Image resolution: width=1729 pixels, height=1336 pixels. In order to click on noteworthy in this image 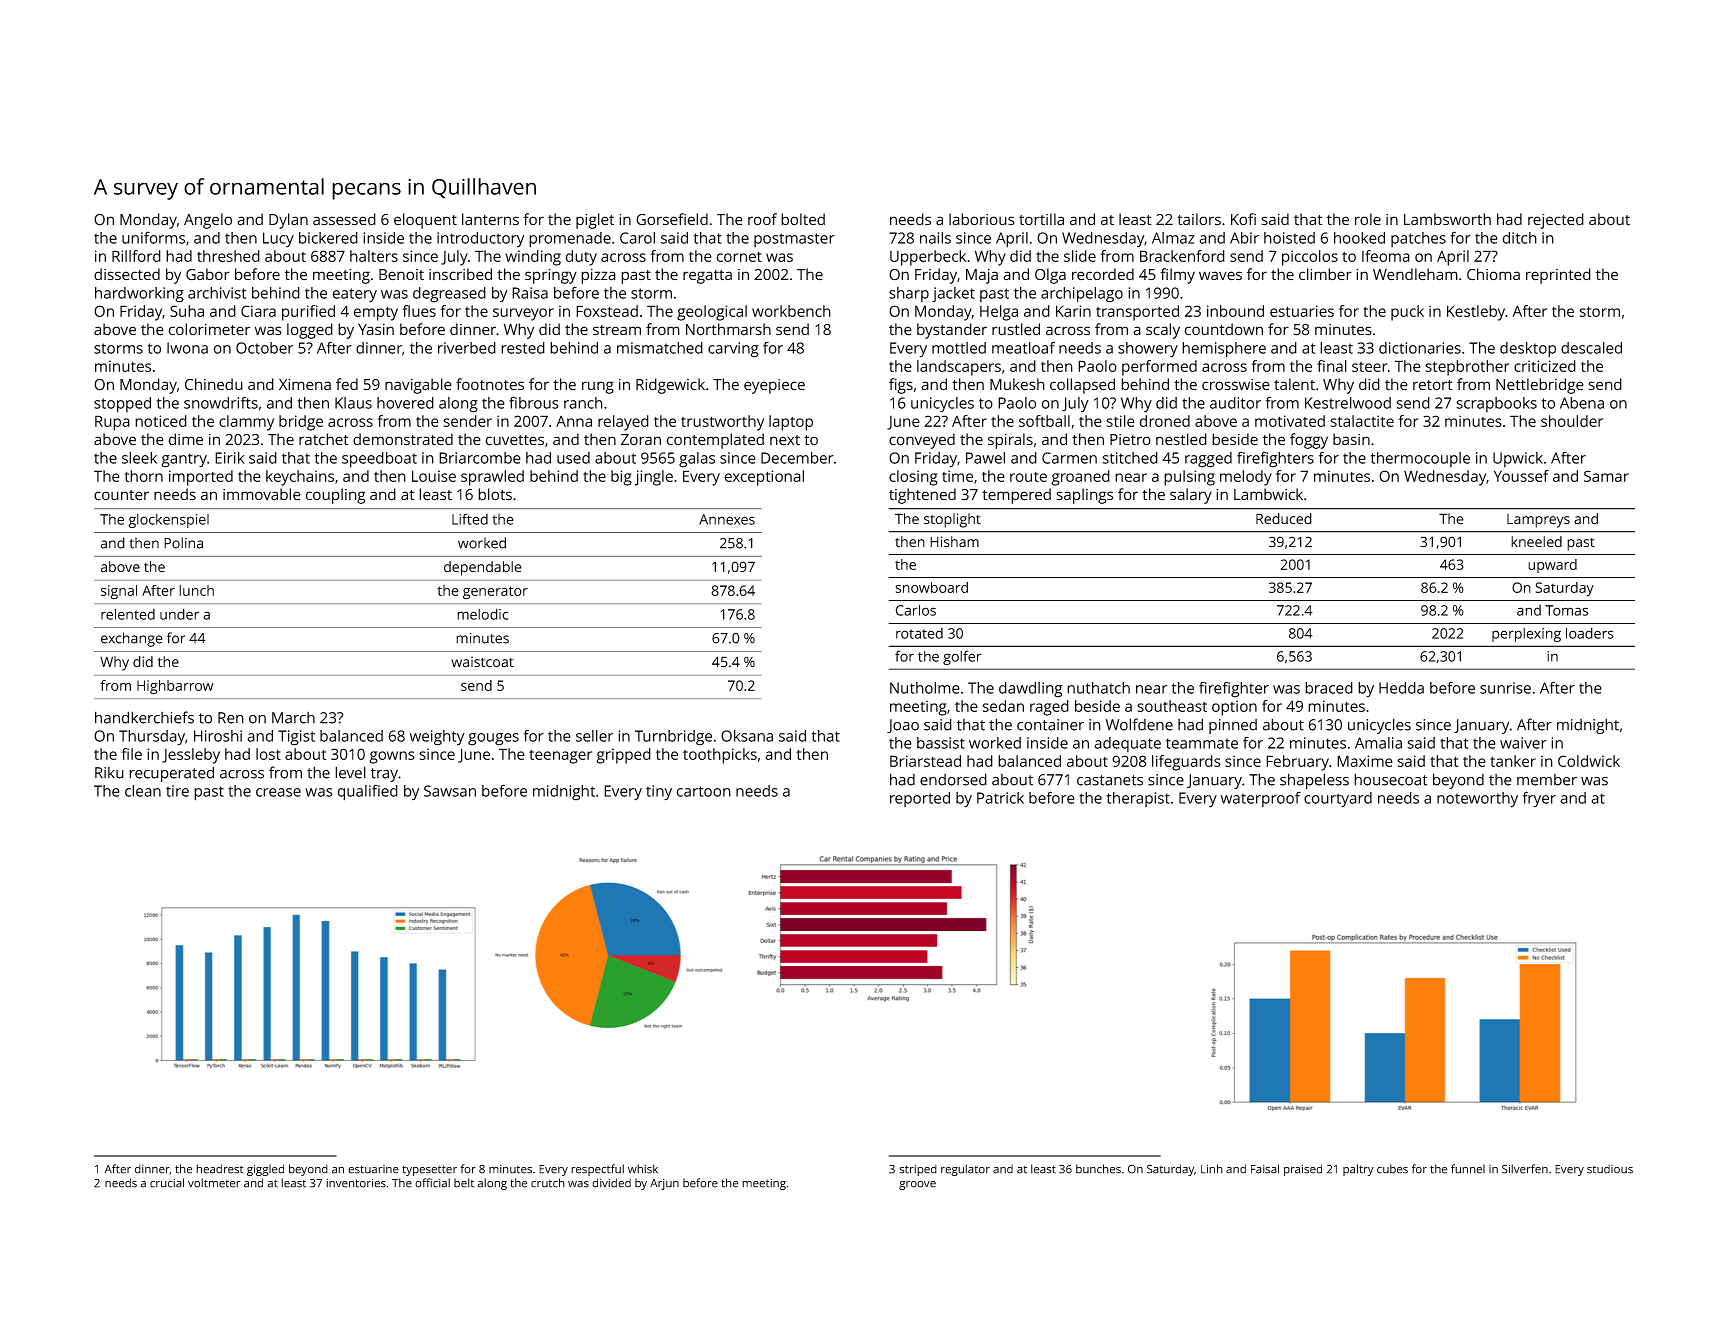, I will do `click(1477, 800)`.
